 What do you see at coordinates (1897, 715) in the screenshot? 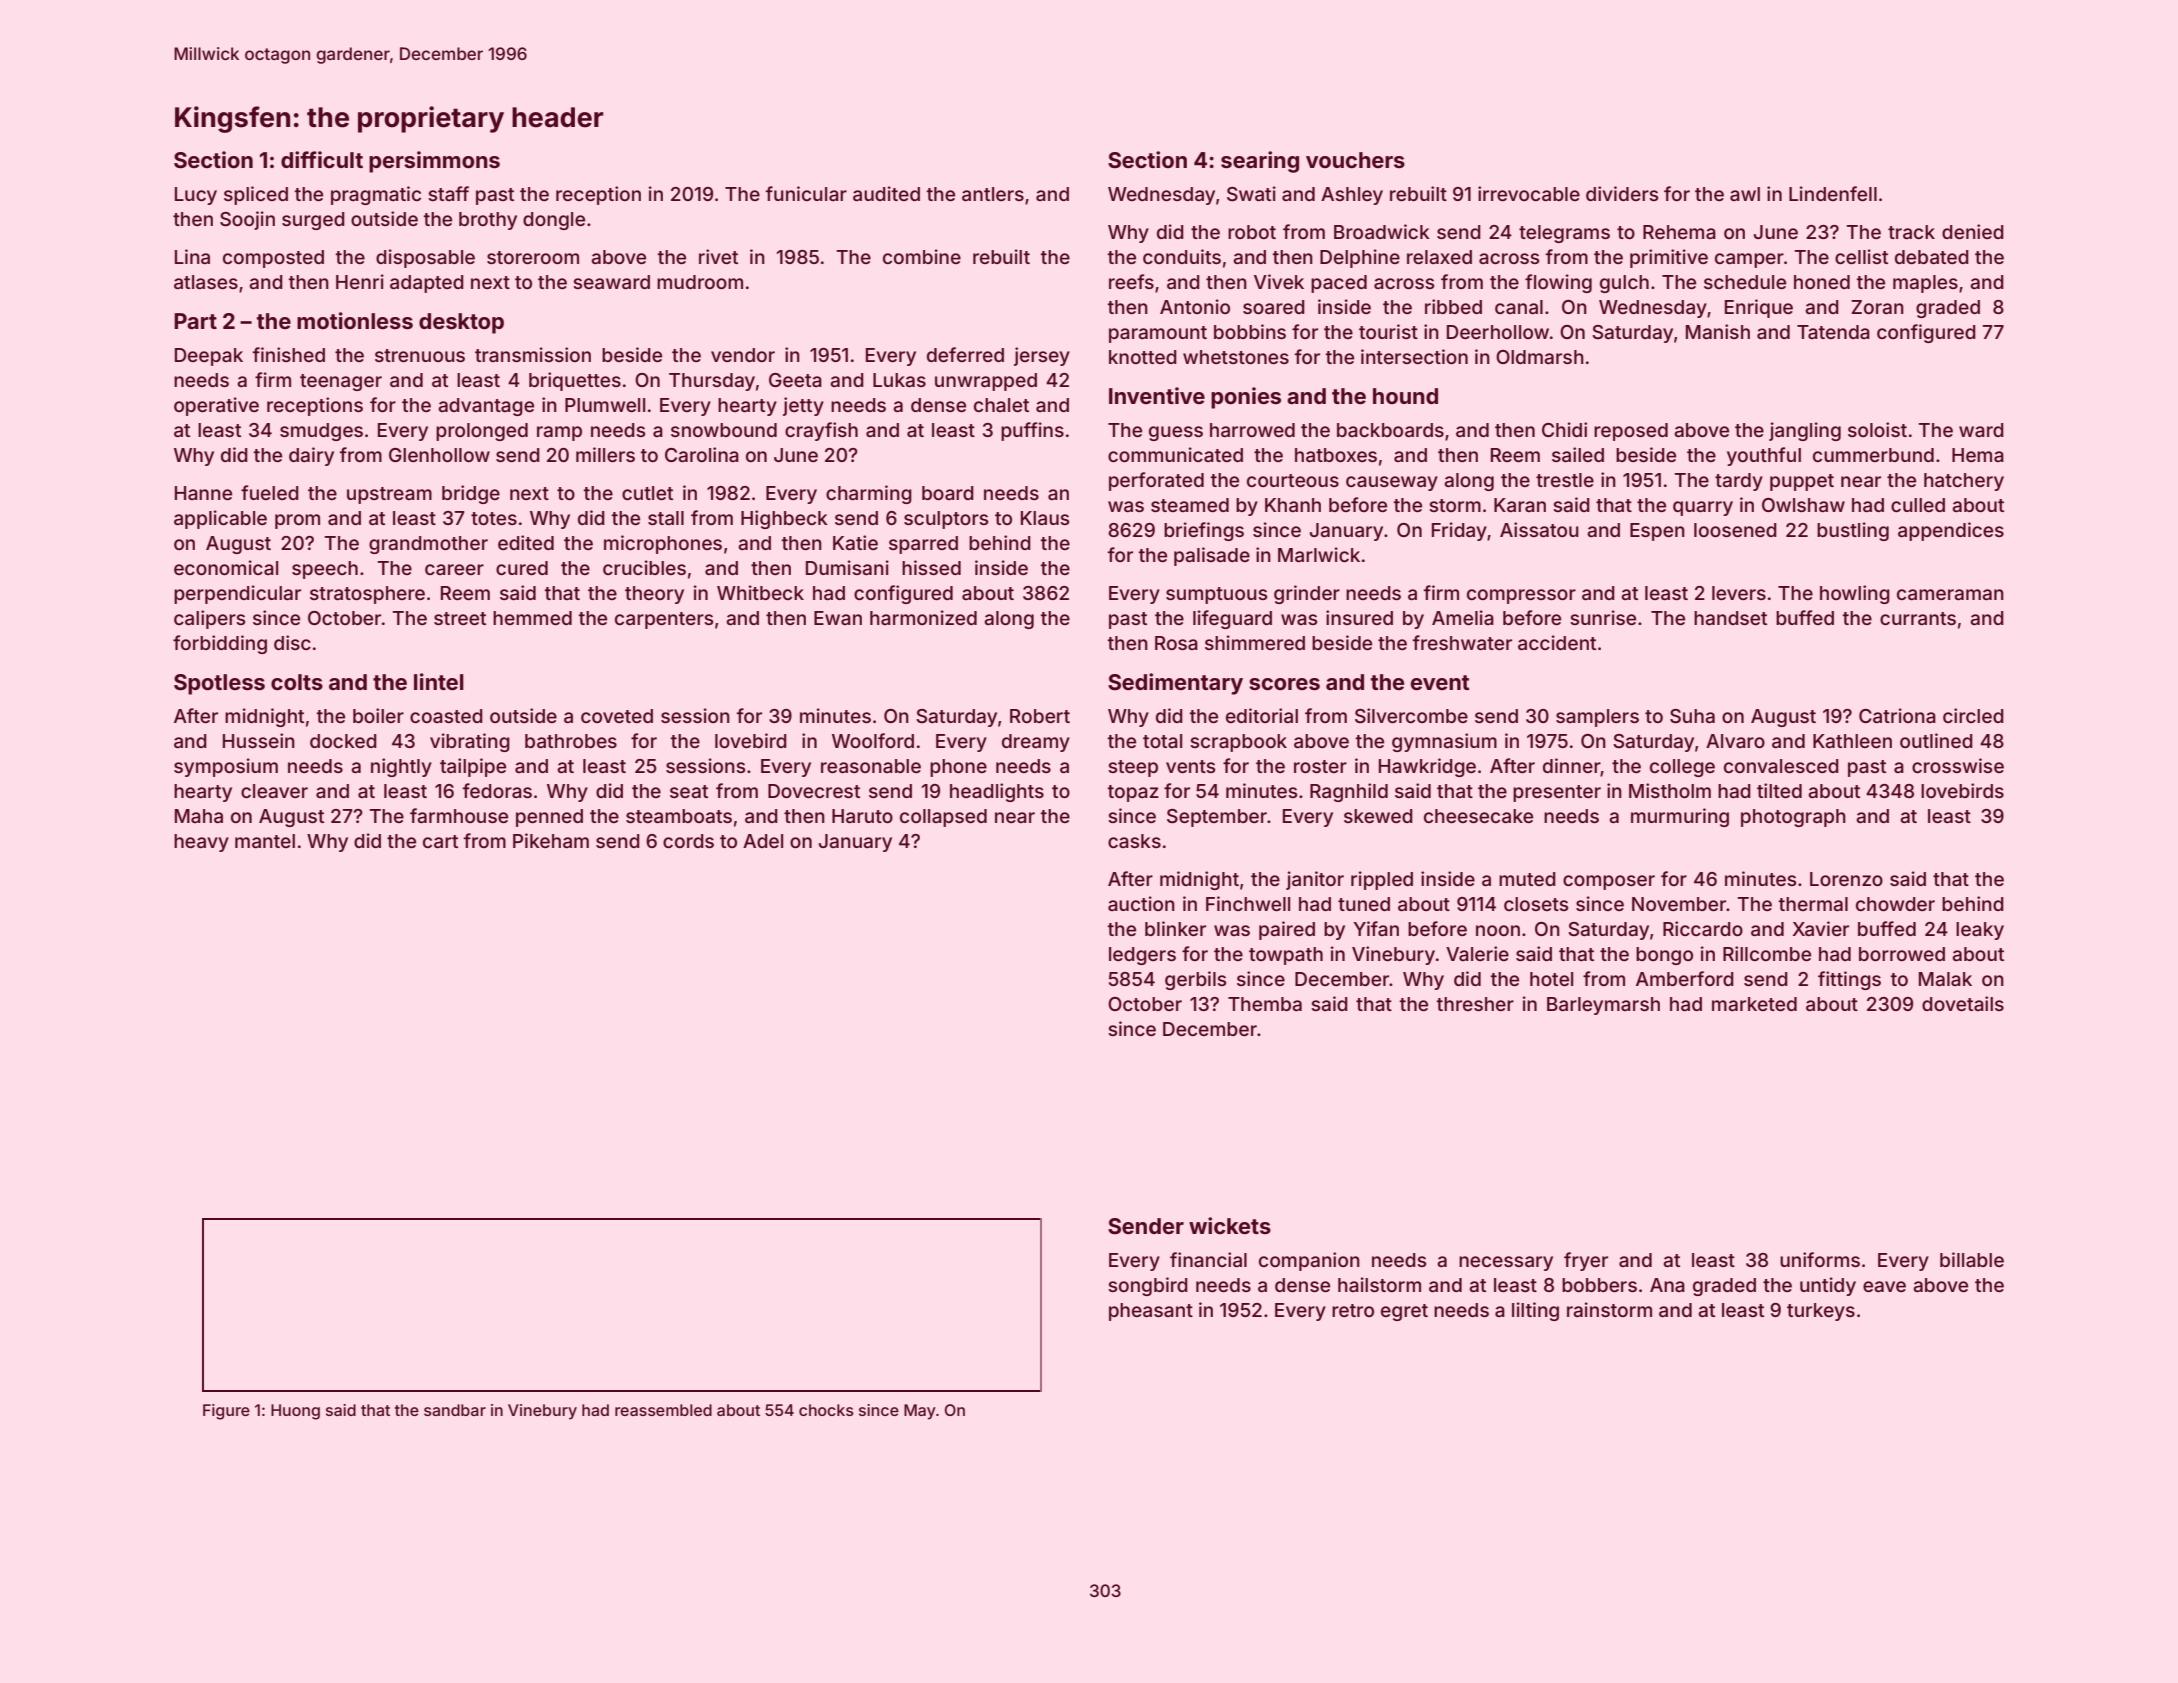
I see `Catriona` at bounding box center [1897, 715].
